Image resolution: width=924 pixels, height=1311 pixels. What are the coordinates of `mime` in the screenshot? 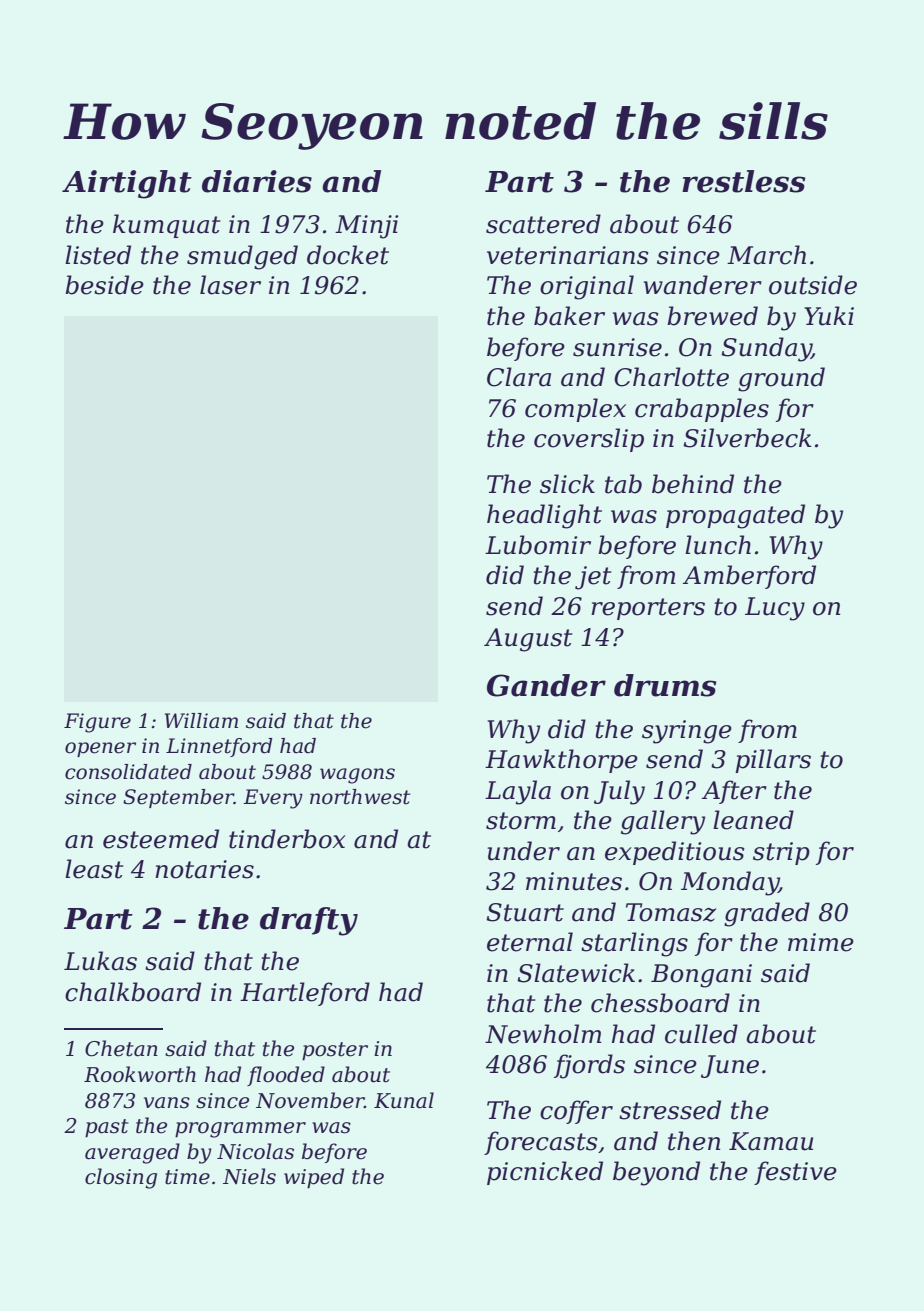 It's located at (821, 942).
